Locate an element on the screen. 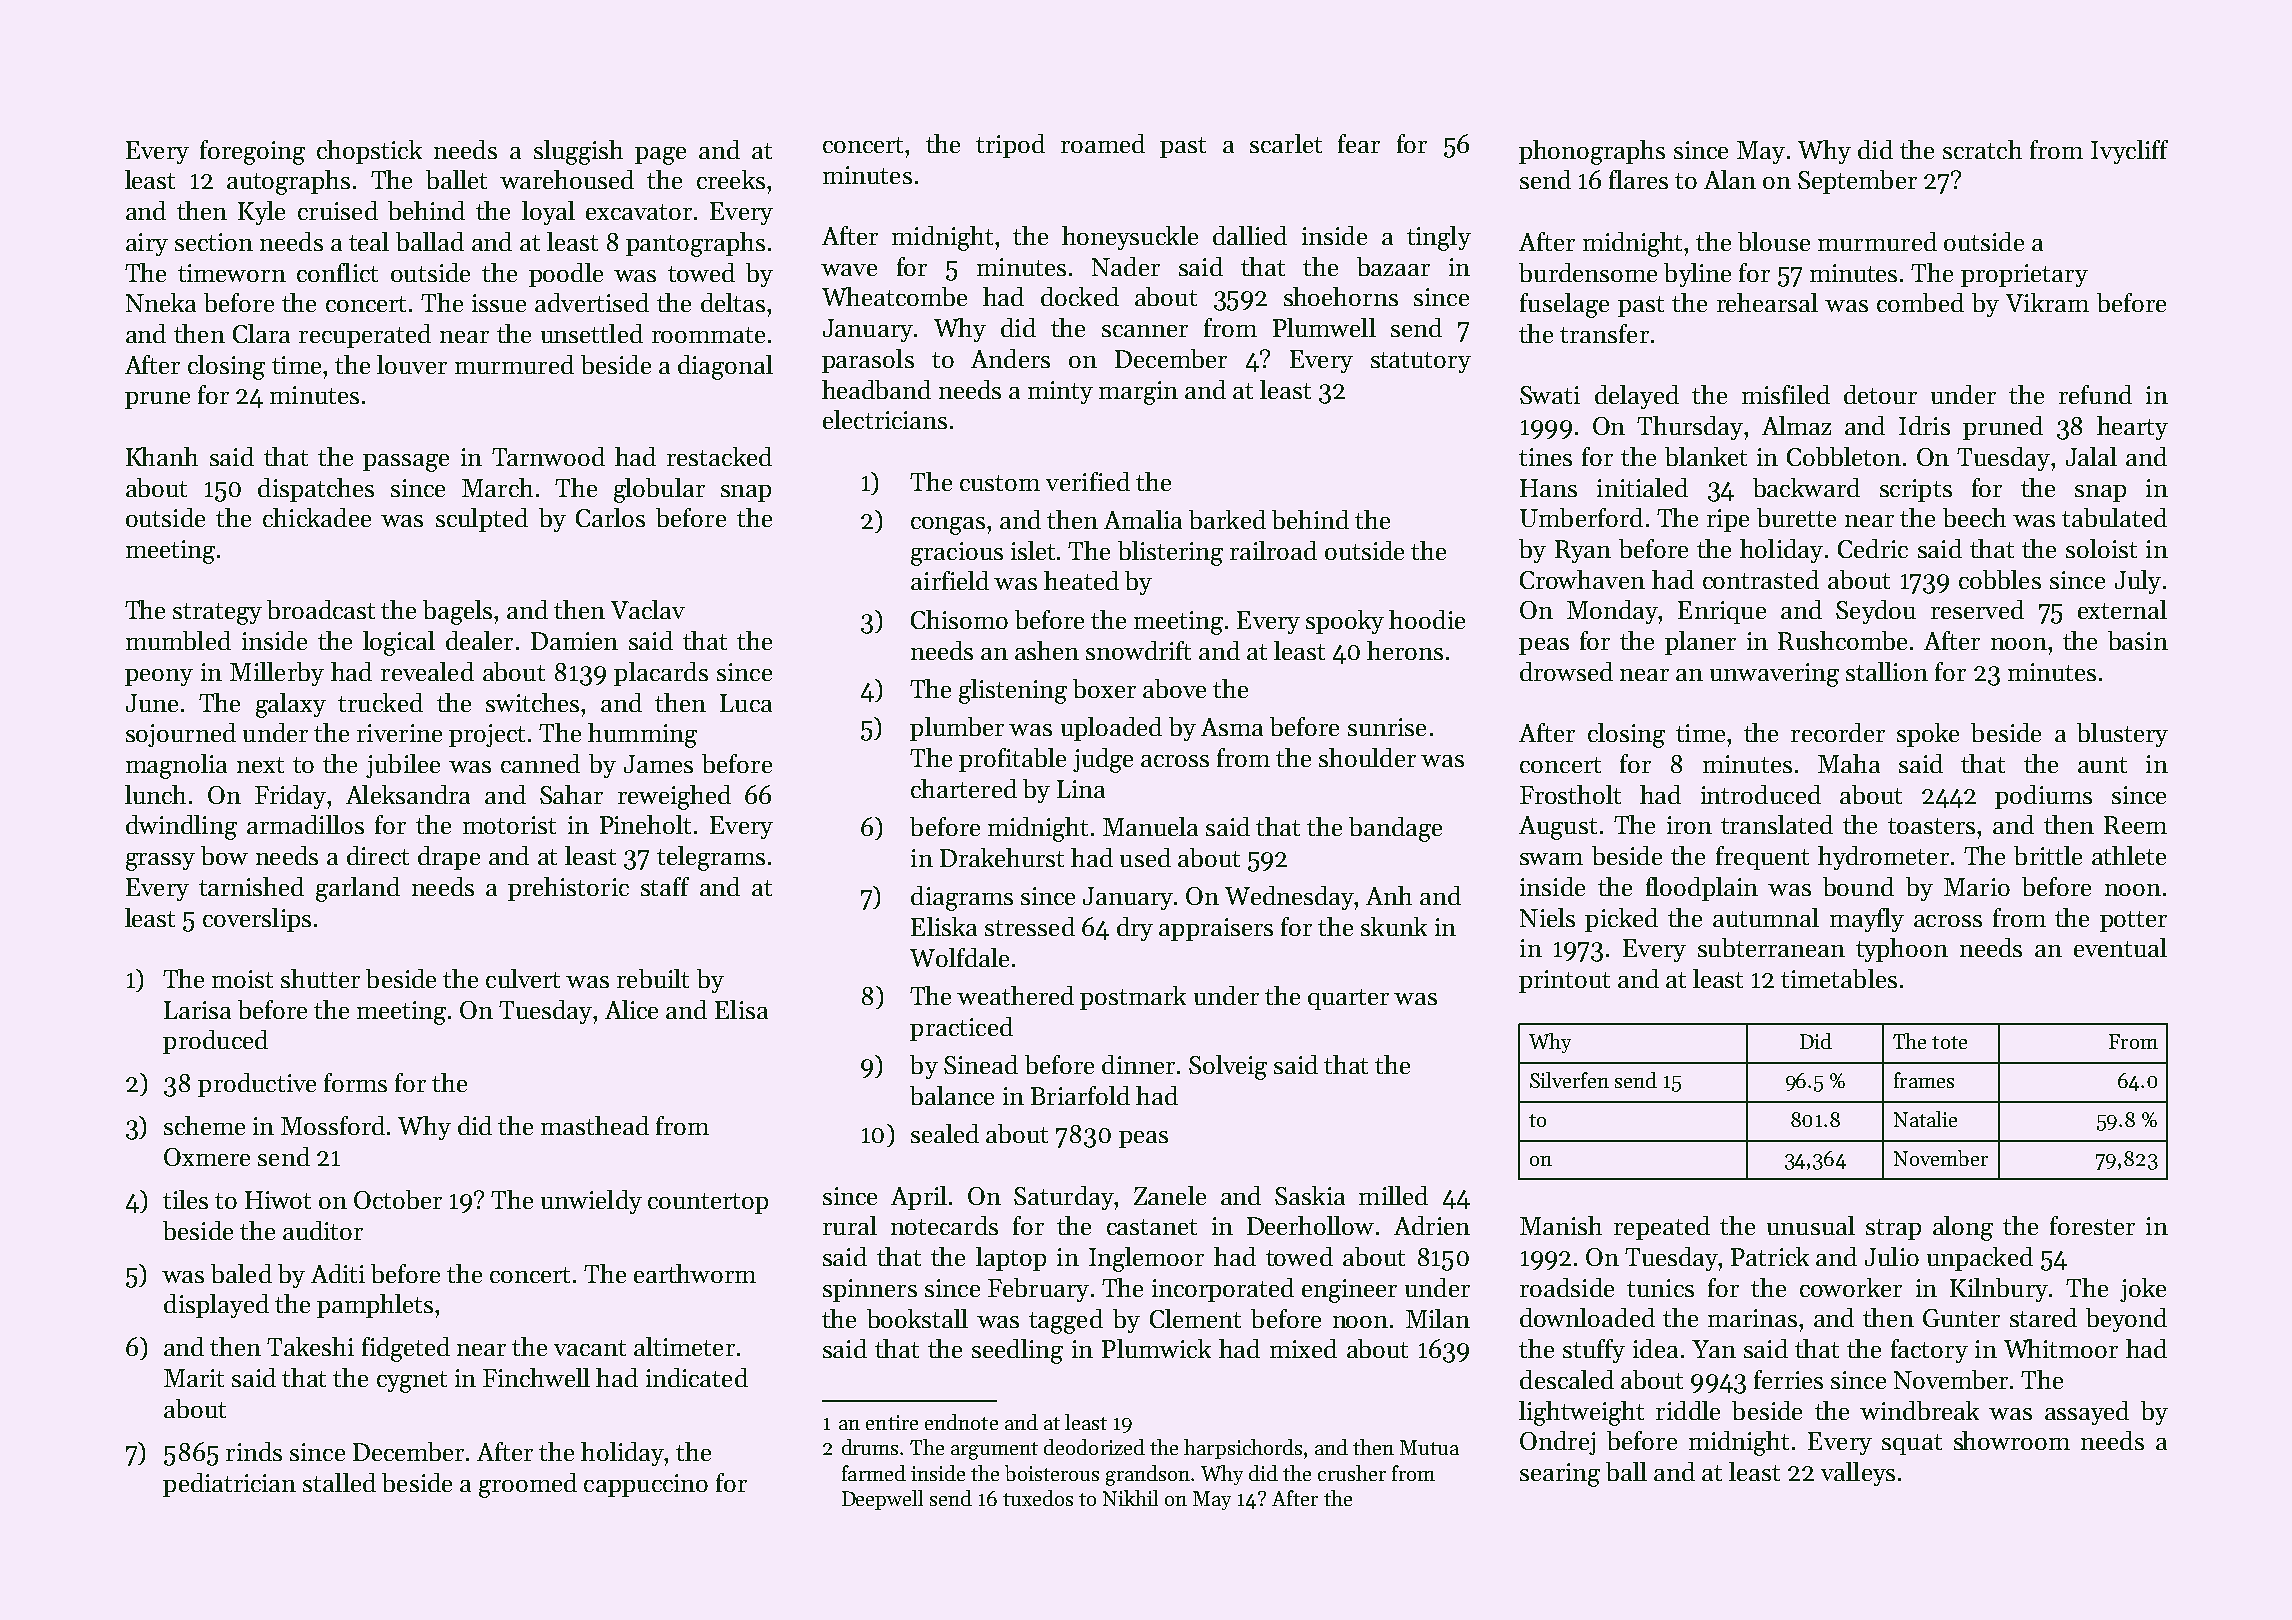 This screenshot has height=1620, width=2292. groomed is located at coordinates (528, 1485).
